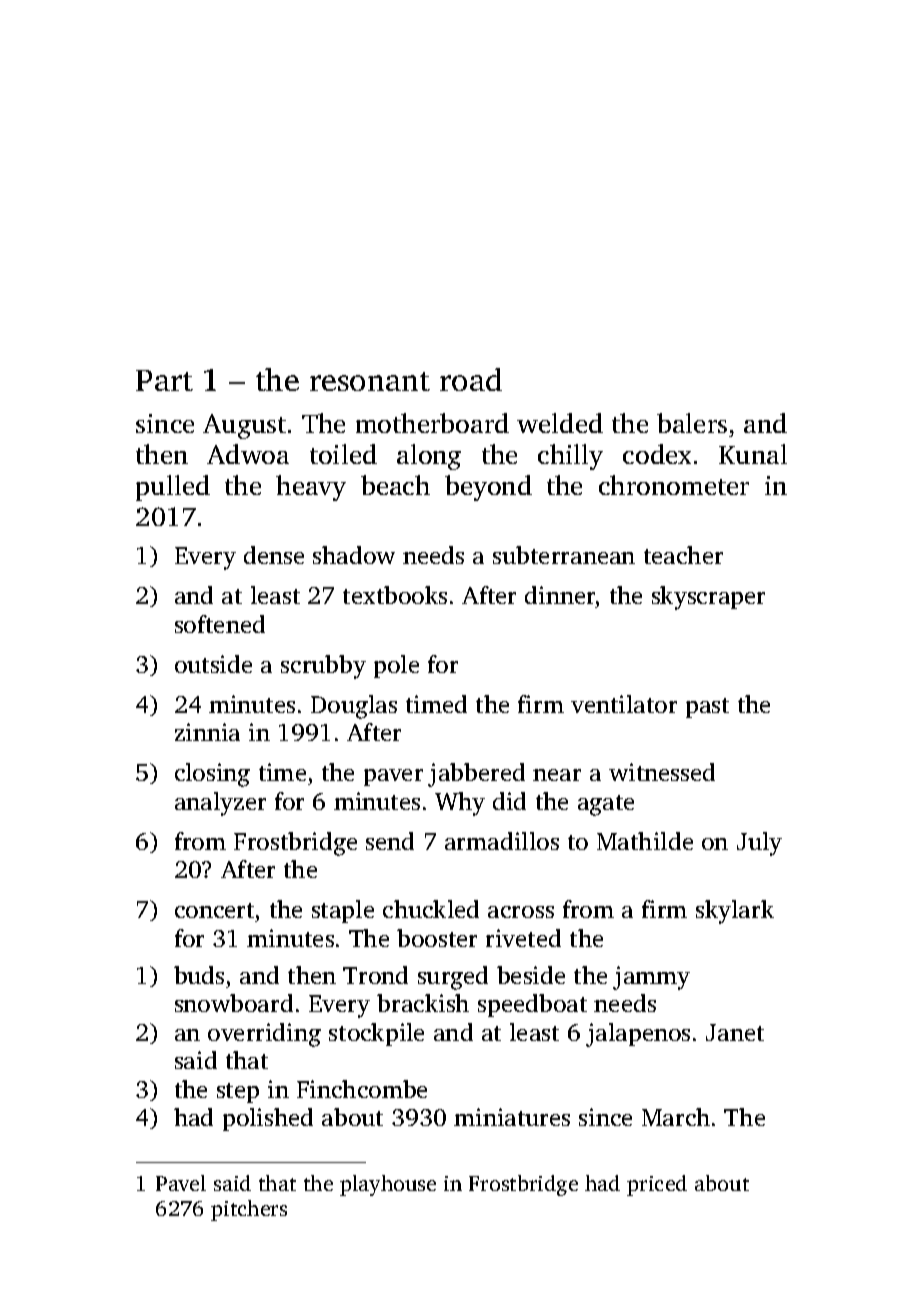  What do you see at coordinates (707, 708) in the screenshot?
I see `past` at bounding box center [707, 708].
